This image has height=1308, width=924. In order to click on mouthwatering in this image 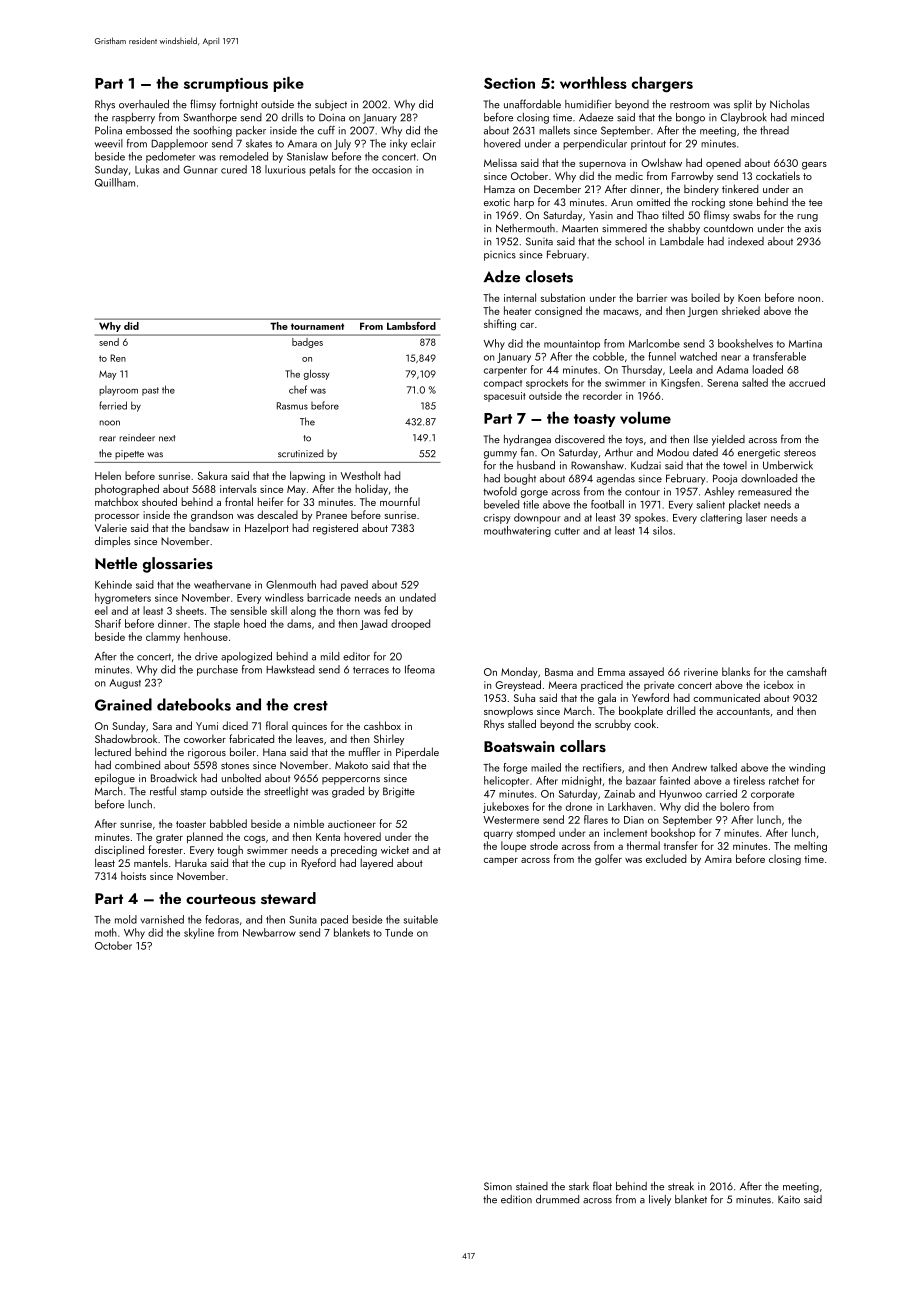, I will do `click(517, 531)`.
